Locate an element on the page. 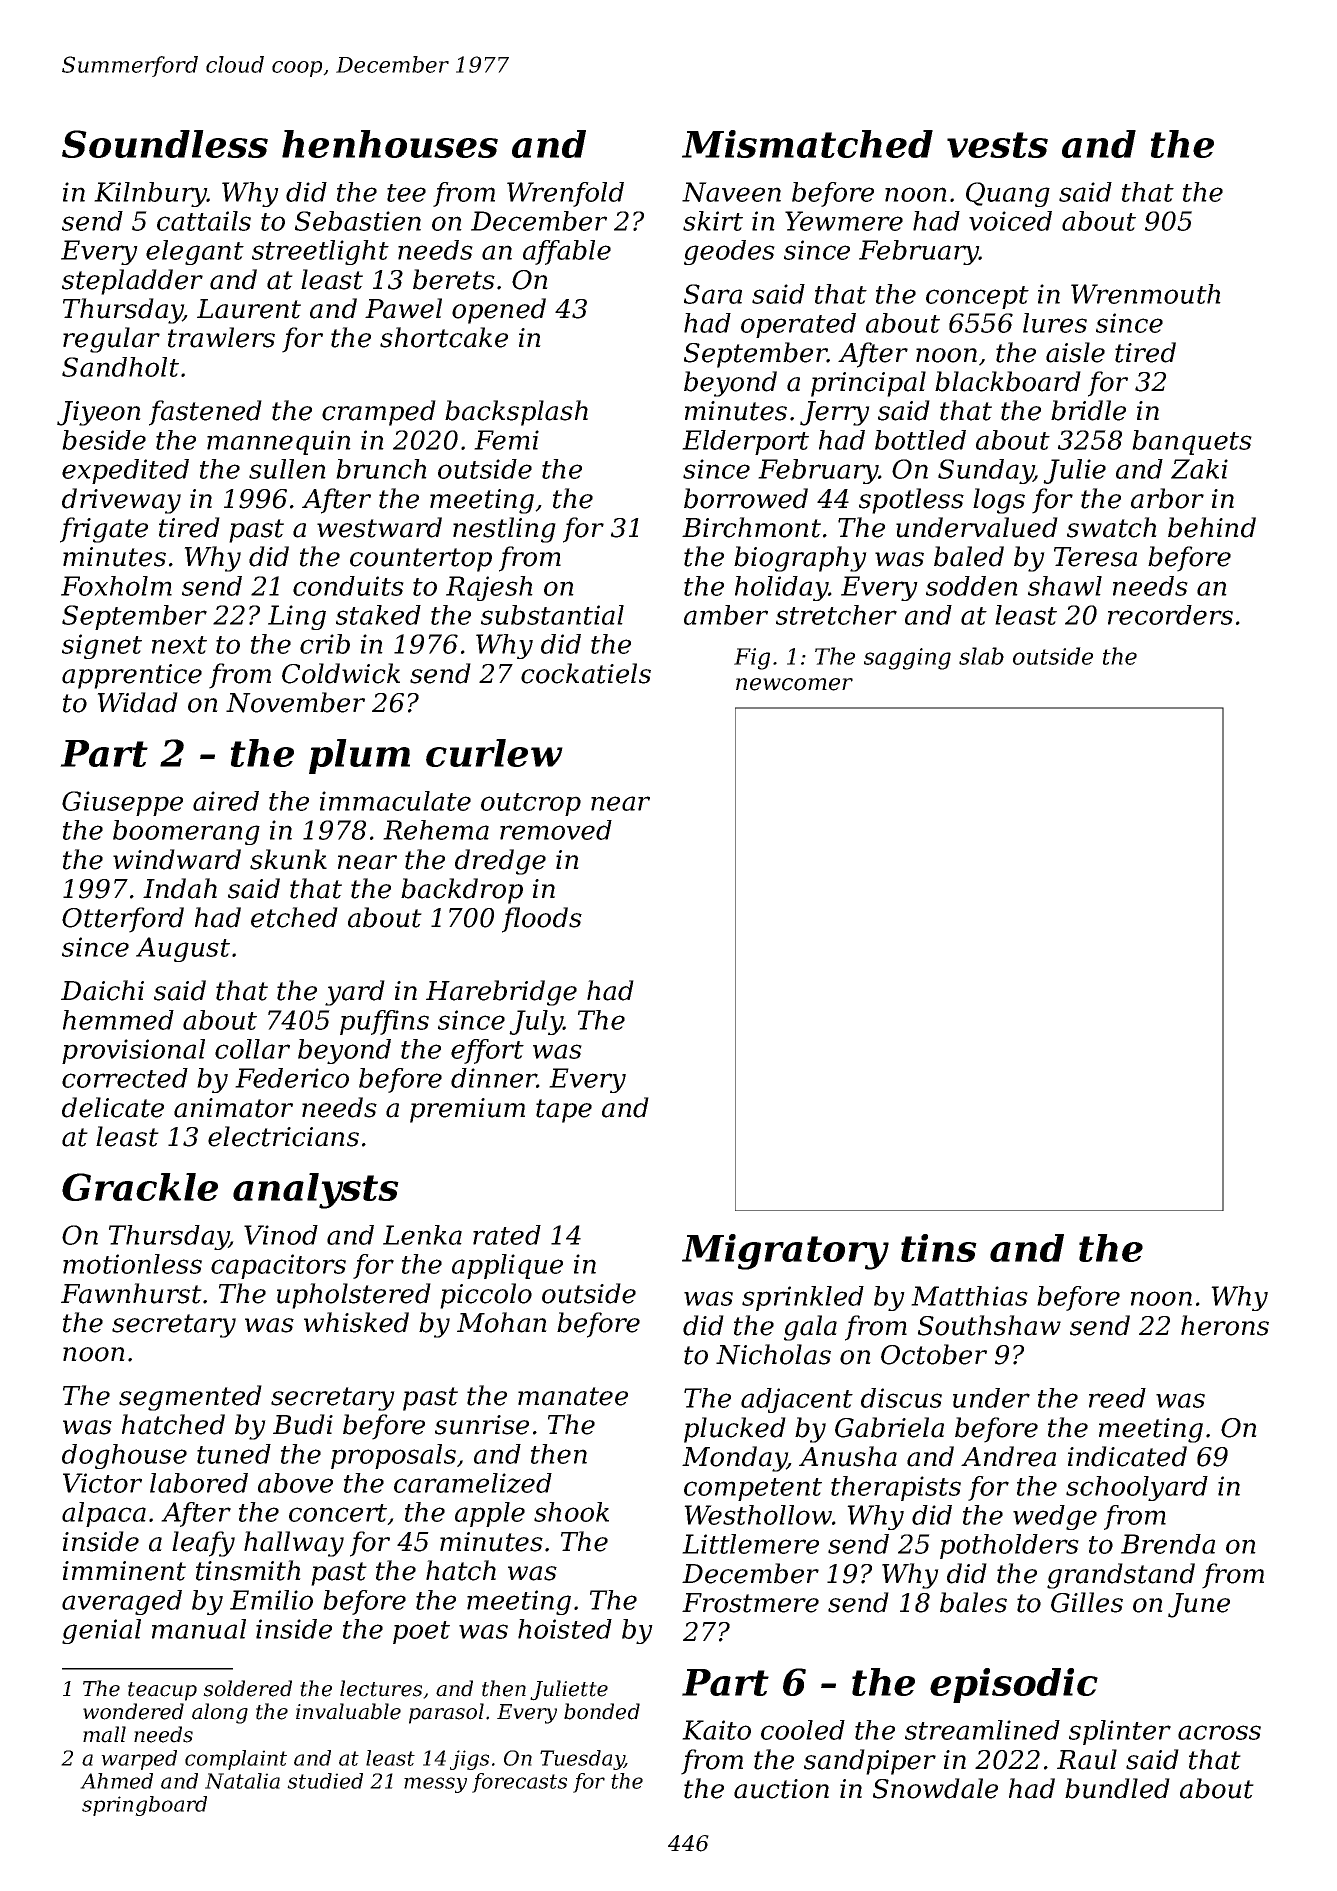 The height and width of the document is (1891, 1337). Yewmere is located at coordinates (844, 221).
